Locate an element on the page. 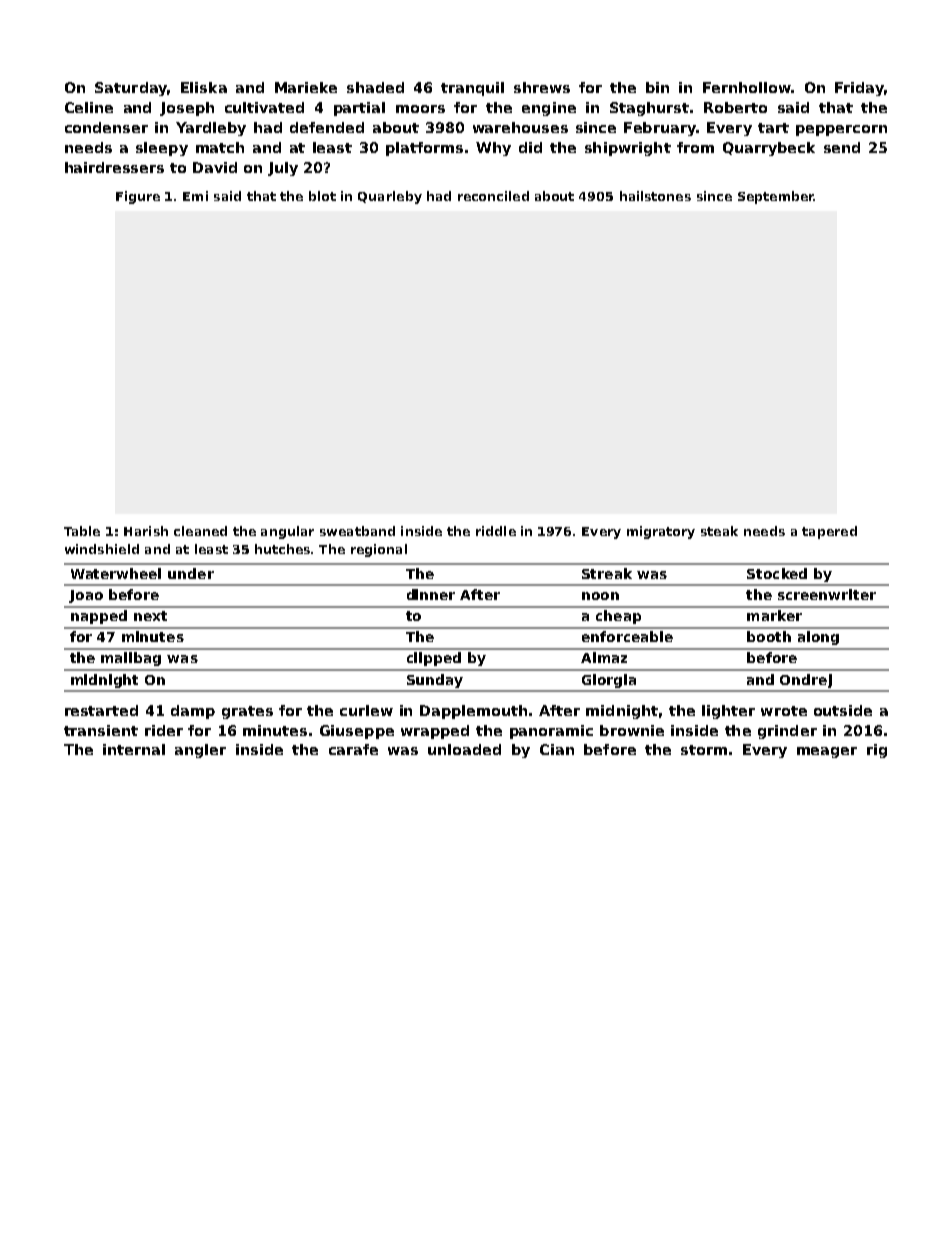 Image resolution: width=952 pixels, height=1233 pixels. September is located at coordinates (776, 197).
